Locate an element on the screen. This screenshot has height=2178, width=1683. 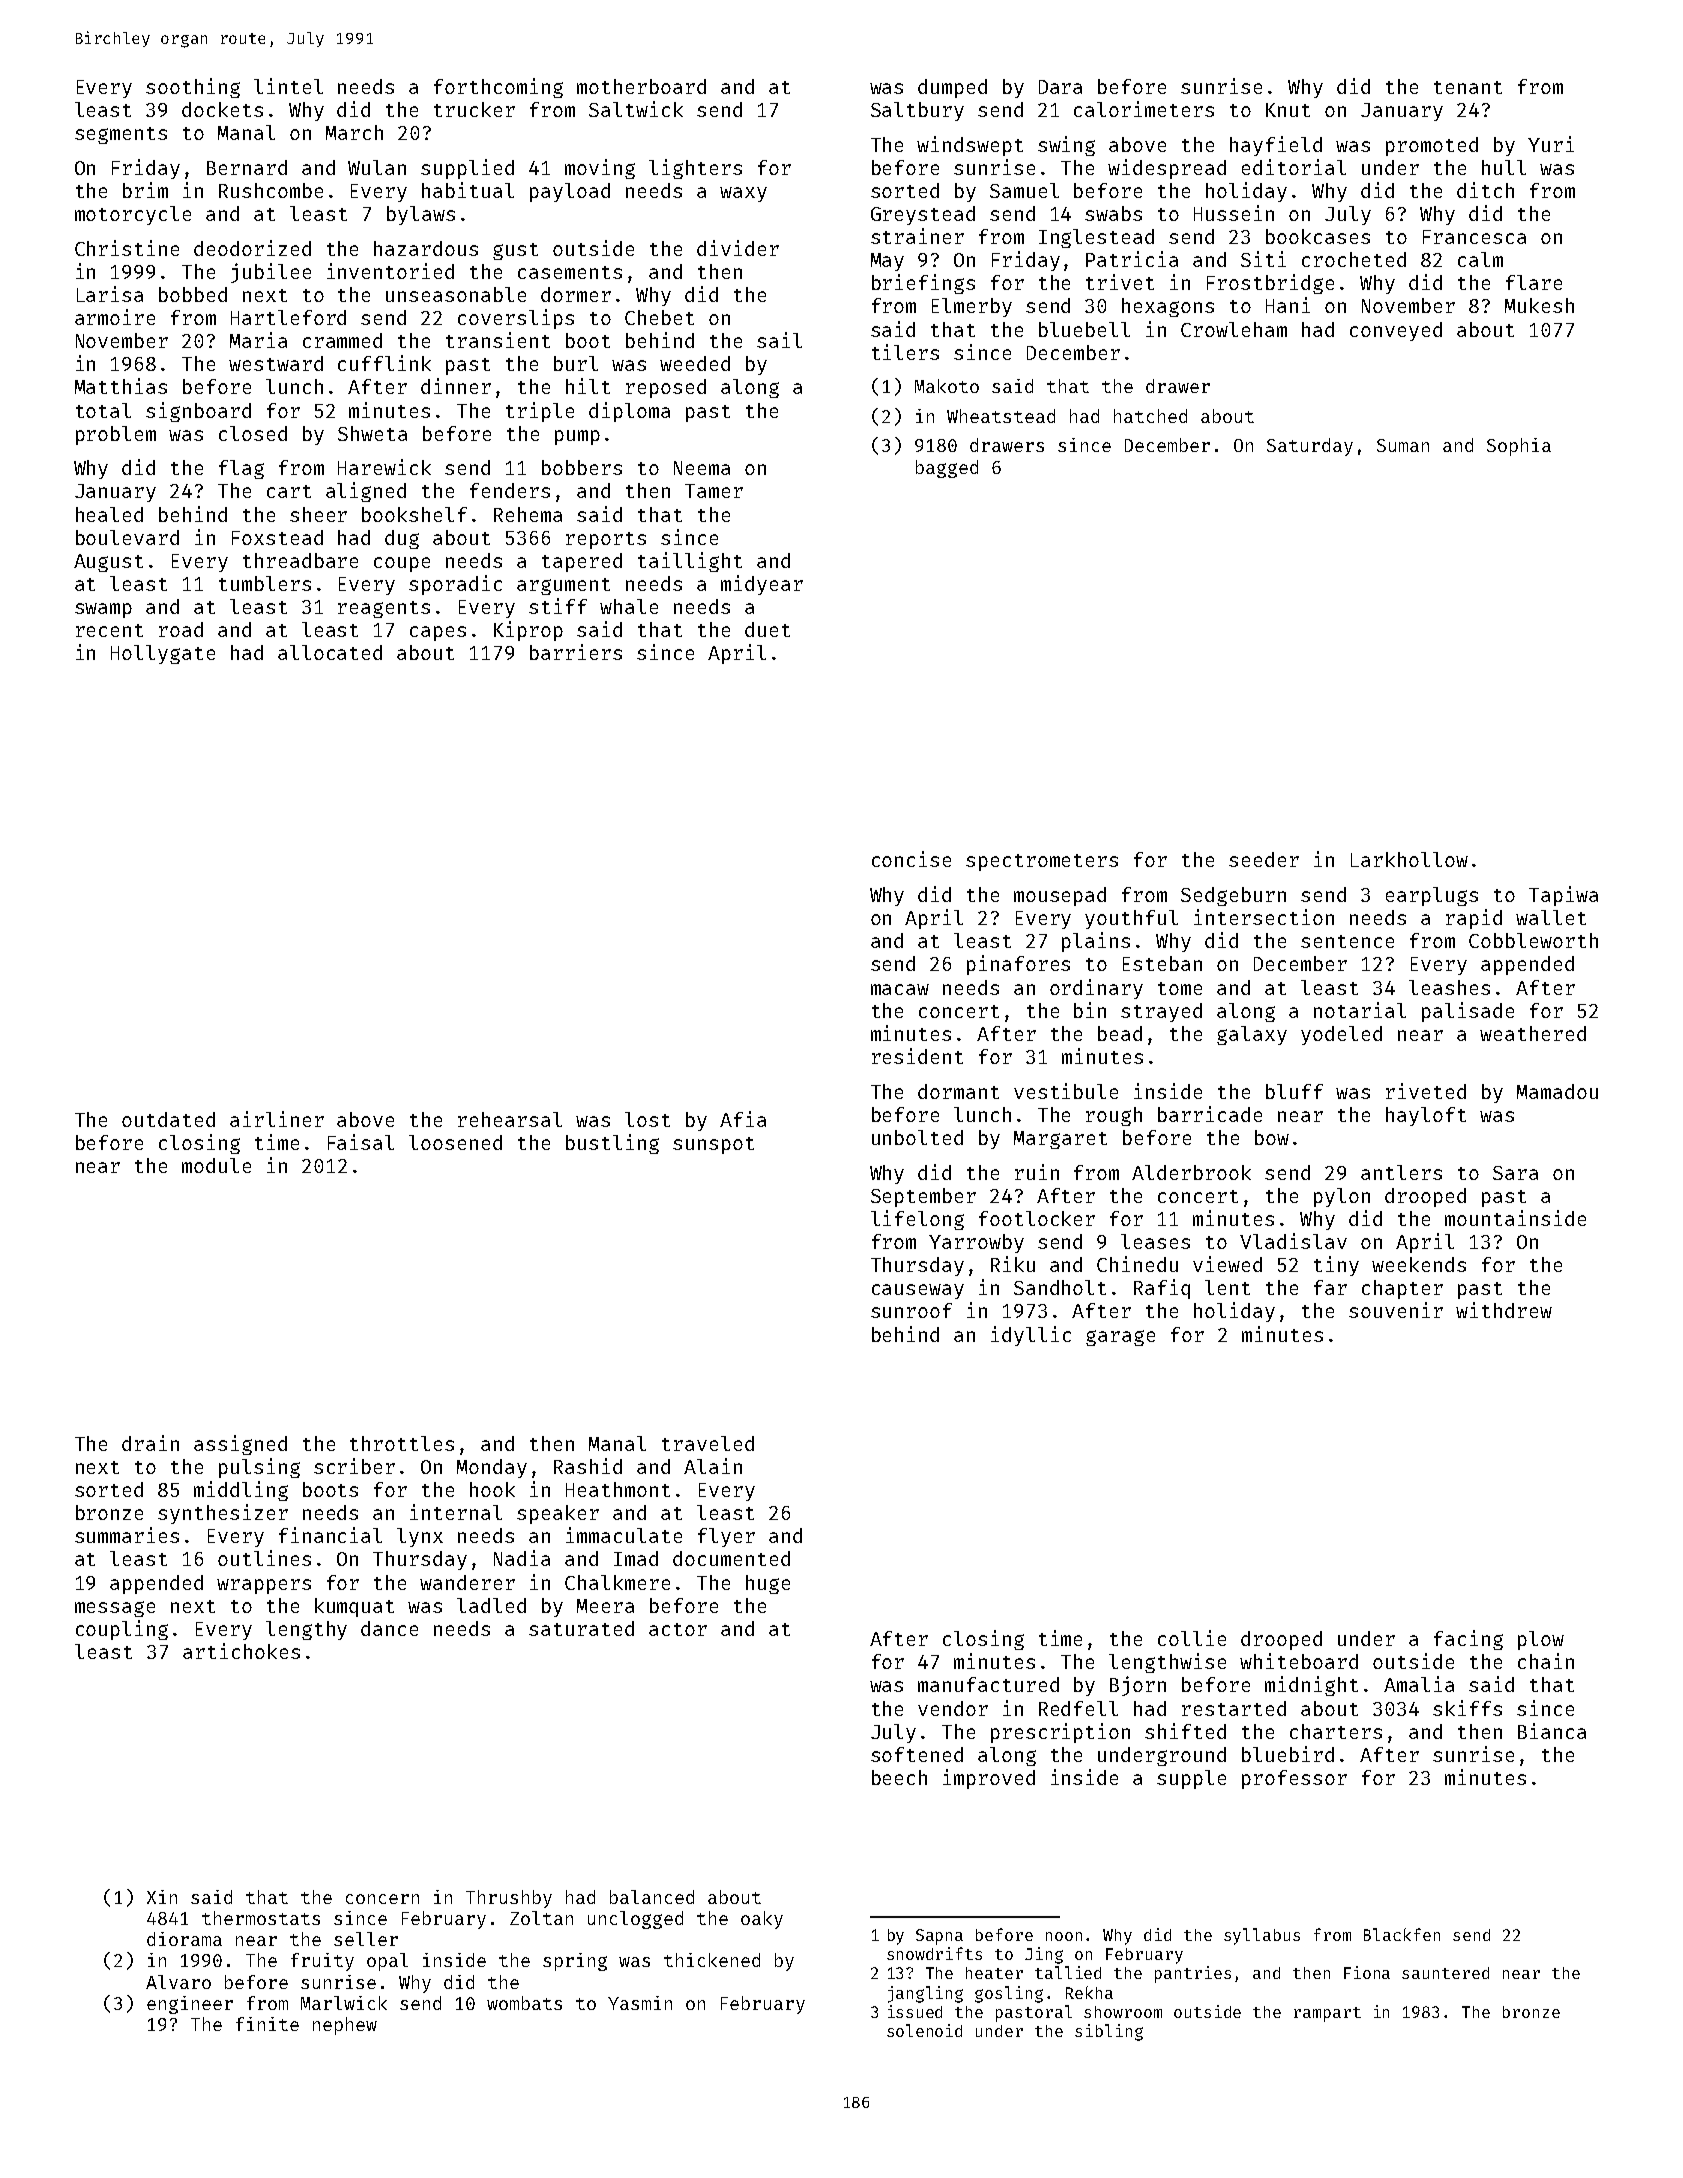
Tapiwa is located at coordinates (1563, 896).
